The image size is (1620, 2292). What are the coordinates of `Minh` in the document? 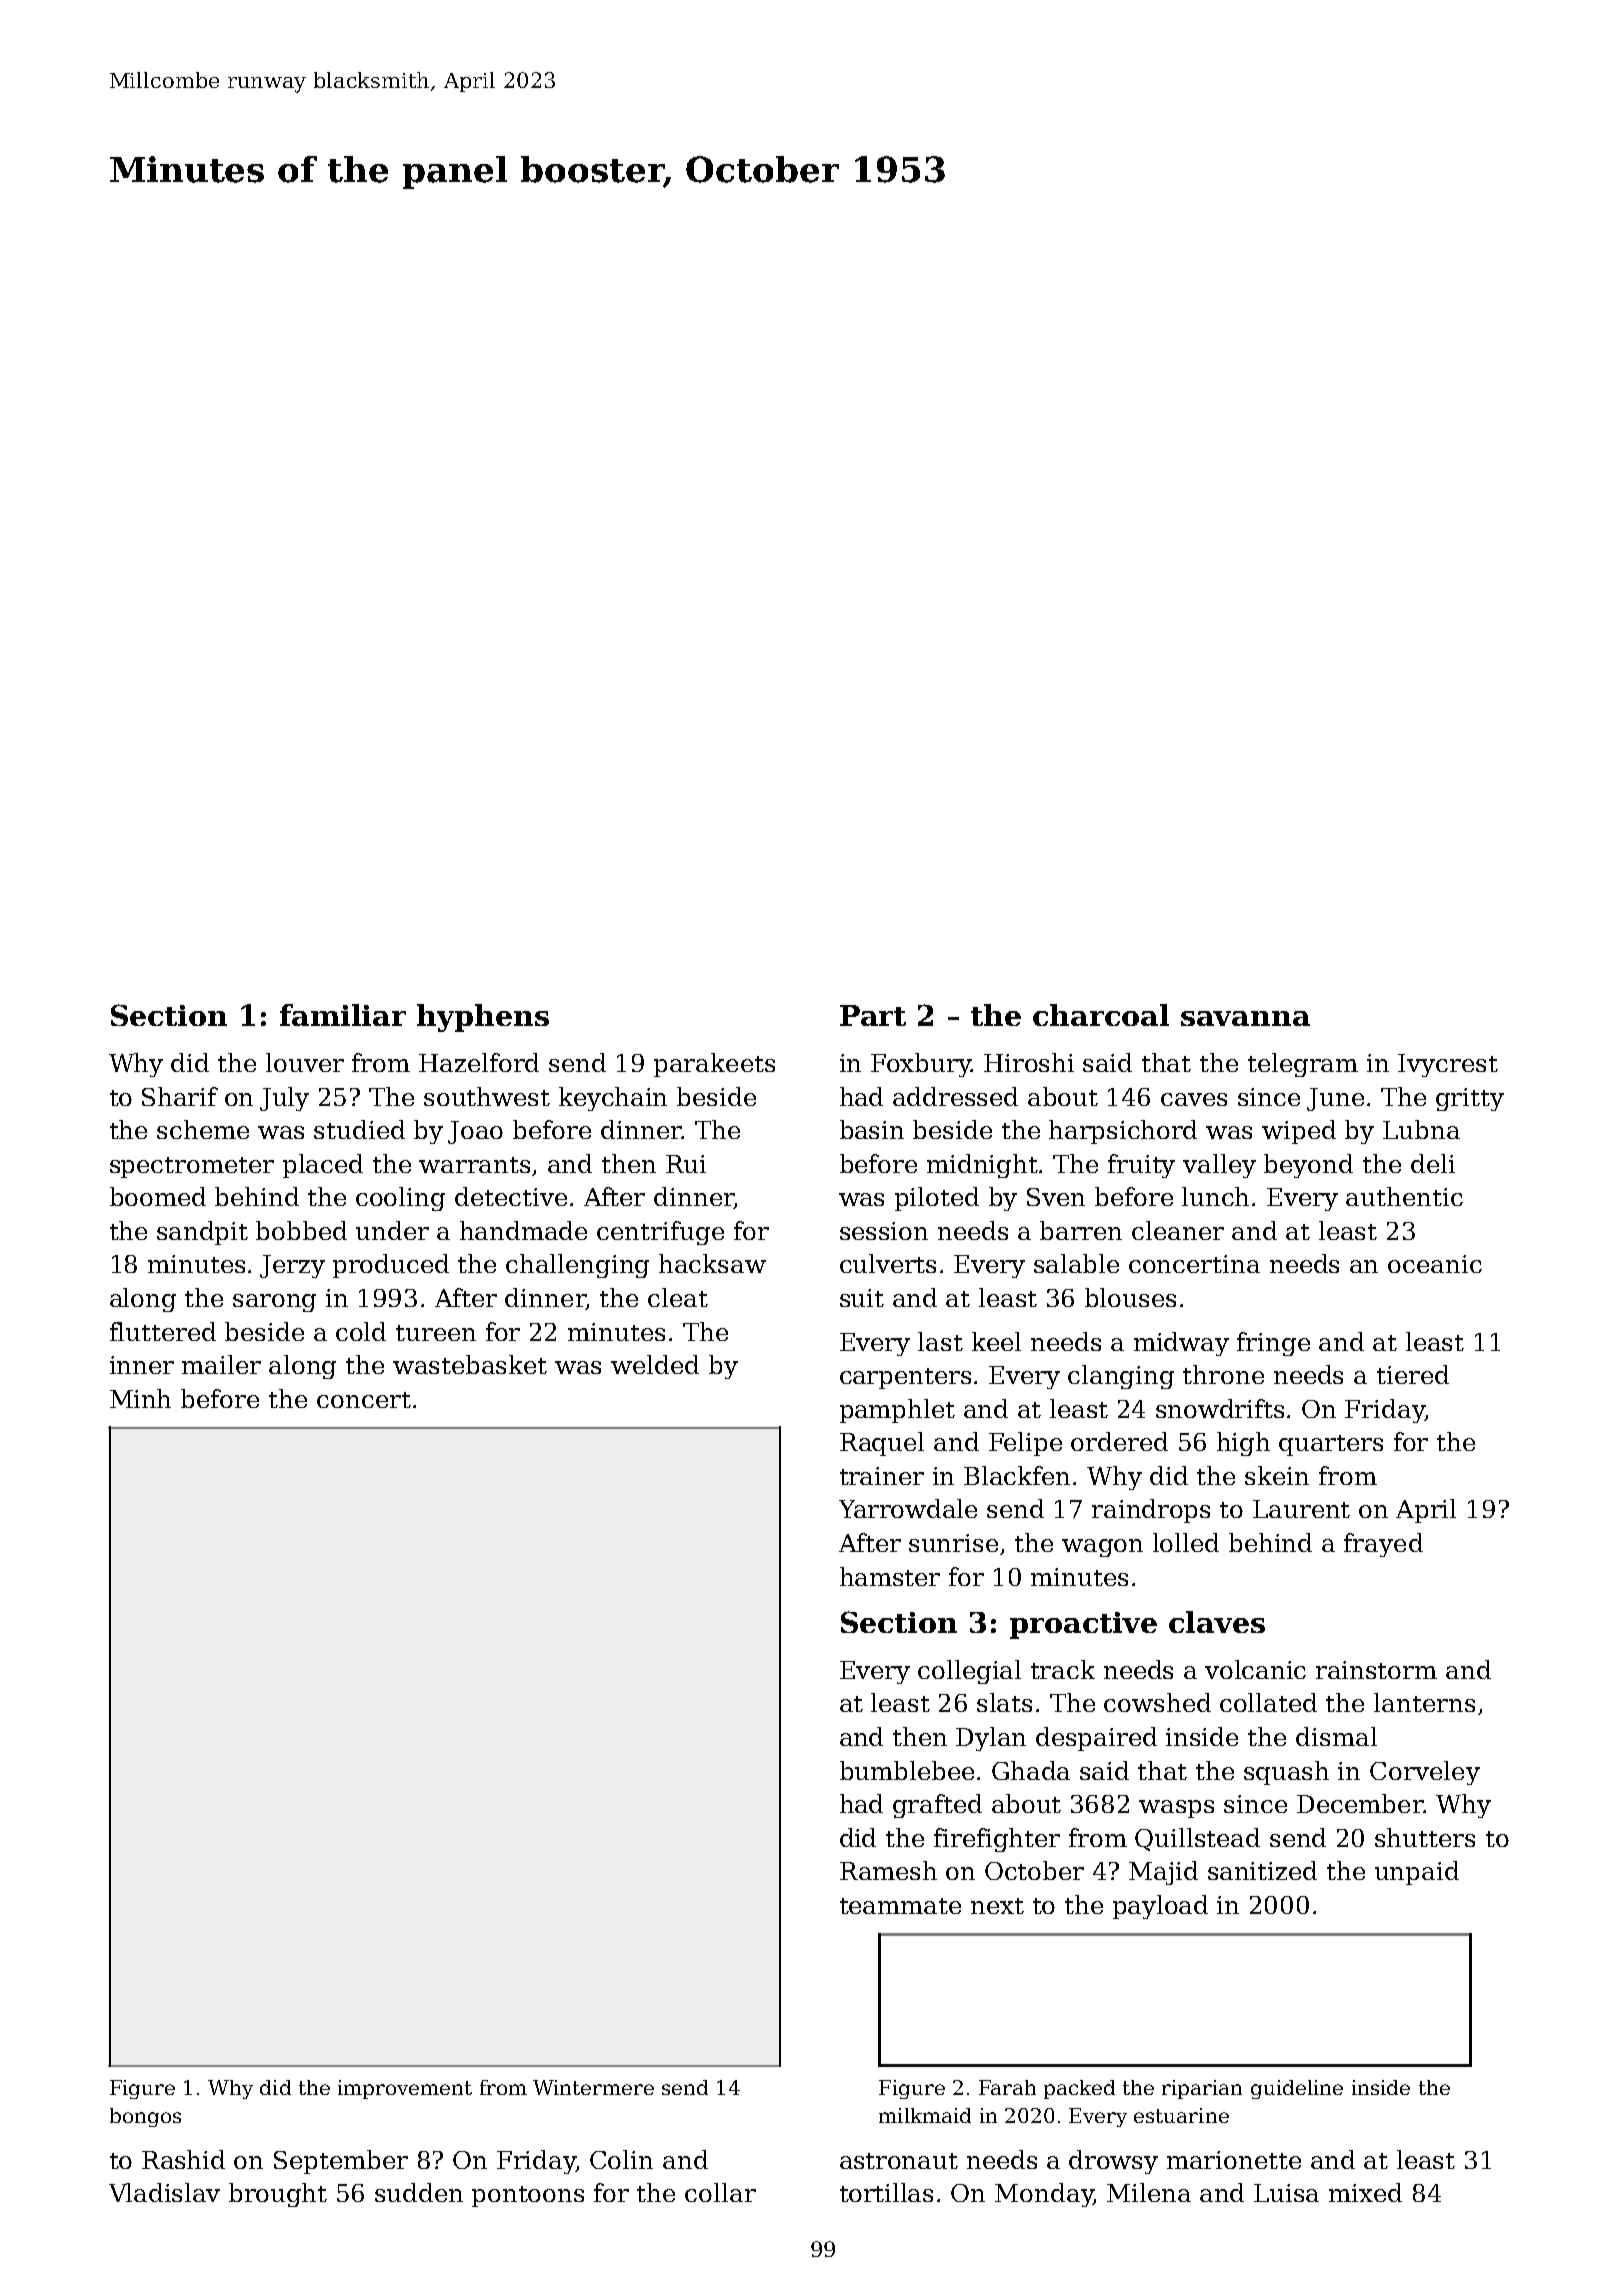 It's located at (140, 1398).
